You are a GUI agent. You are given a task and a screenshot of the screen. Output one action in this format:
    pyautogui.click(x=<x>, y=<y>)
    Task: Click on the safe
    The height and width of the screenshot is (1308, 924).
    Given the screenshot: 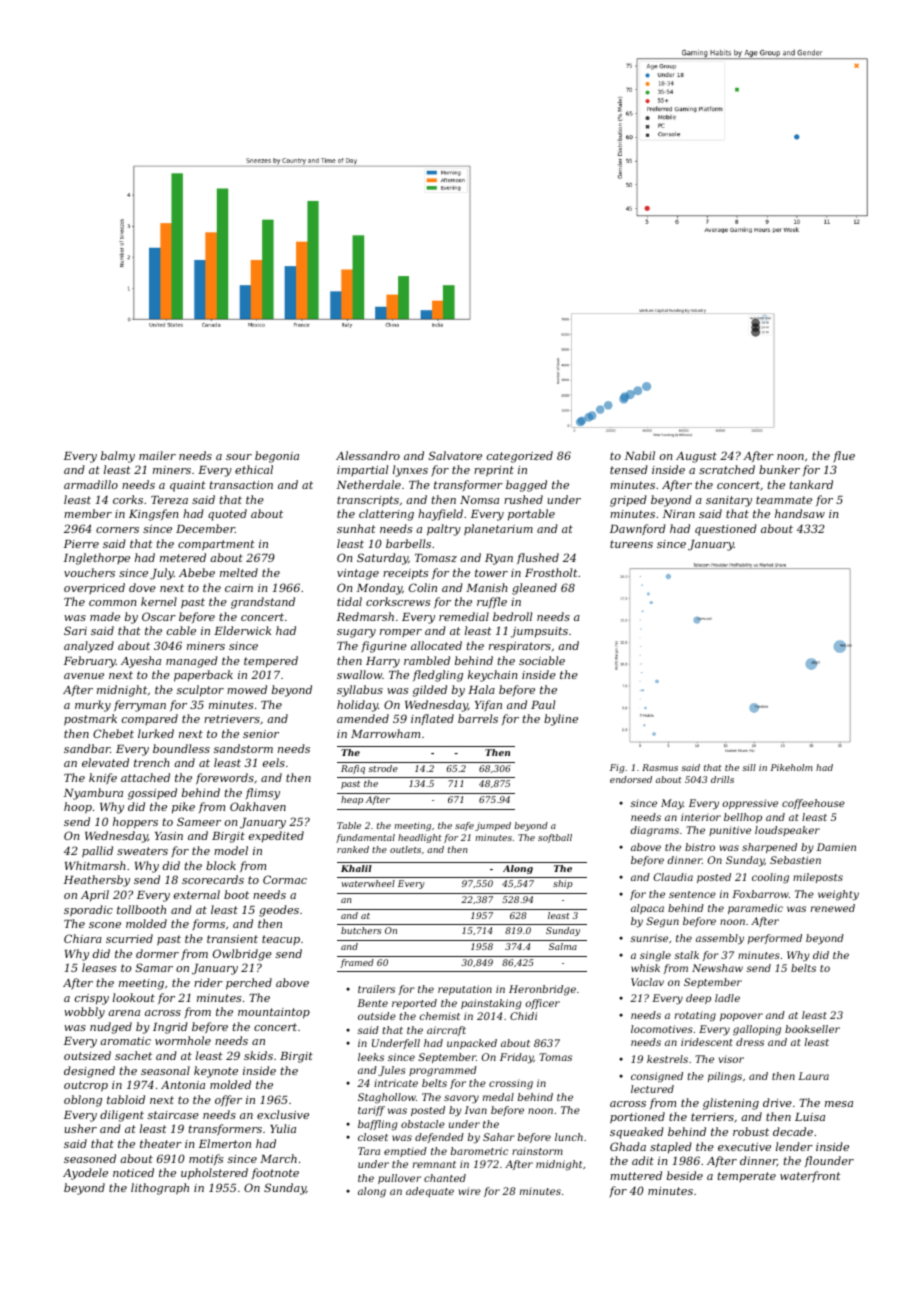 What is the action you would take?
    pyautogui.click(x=464, y=826)
